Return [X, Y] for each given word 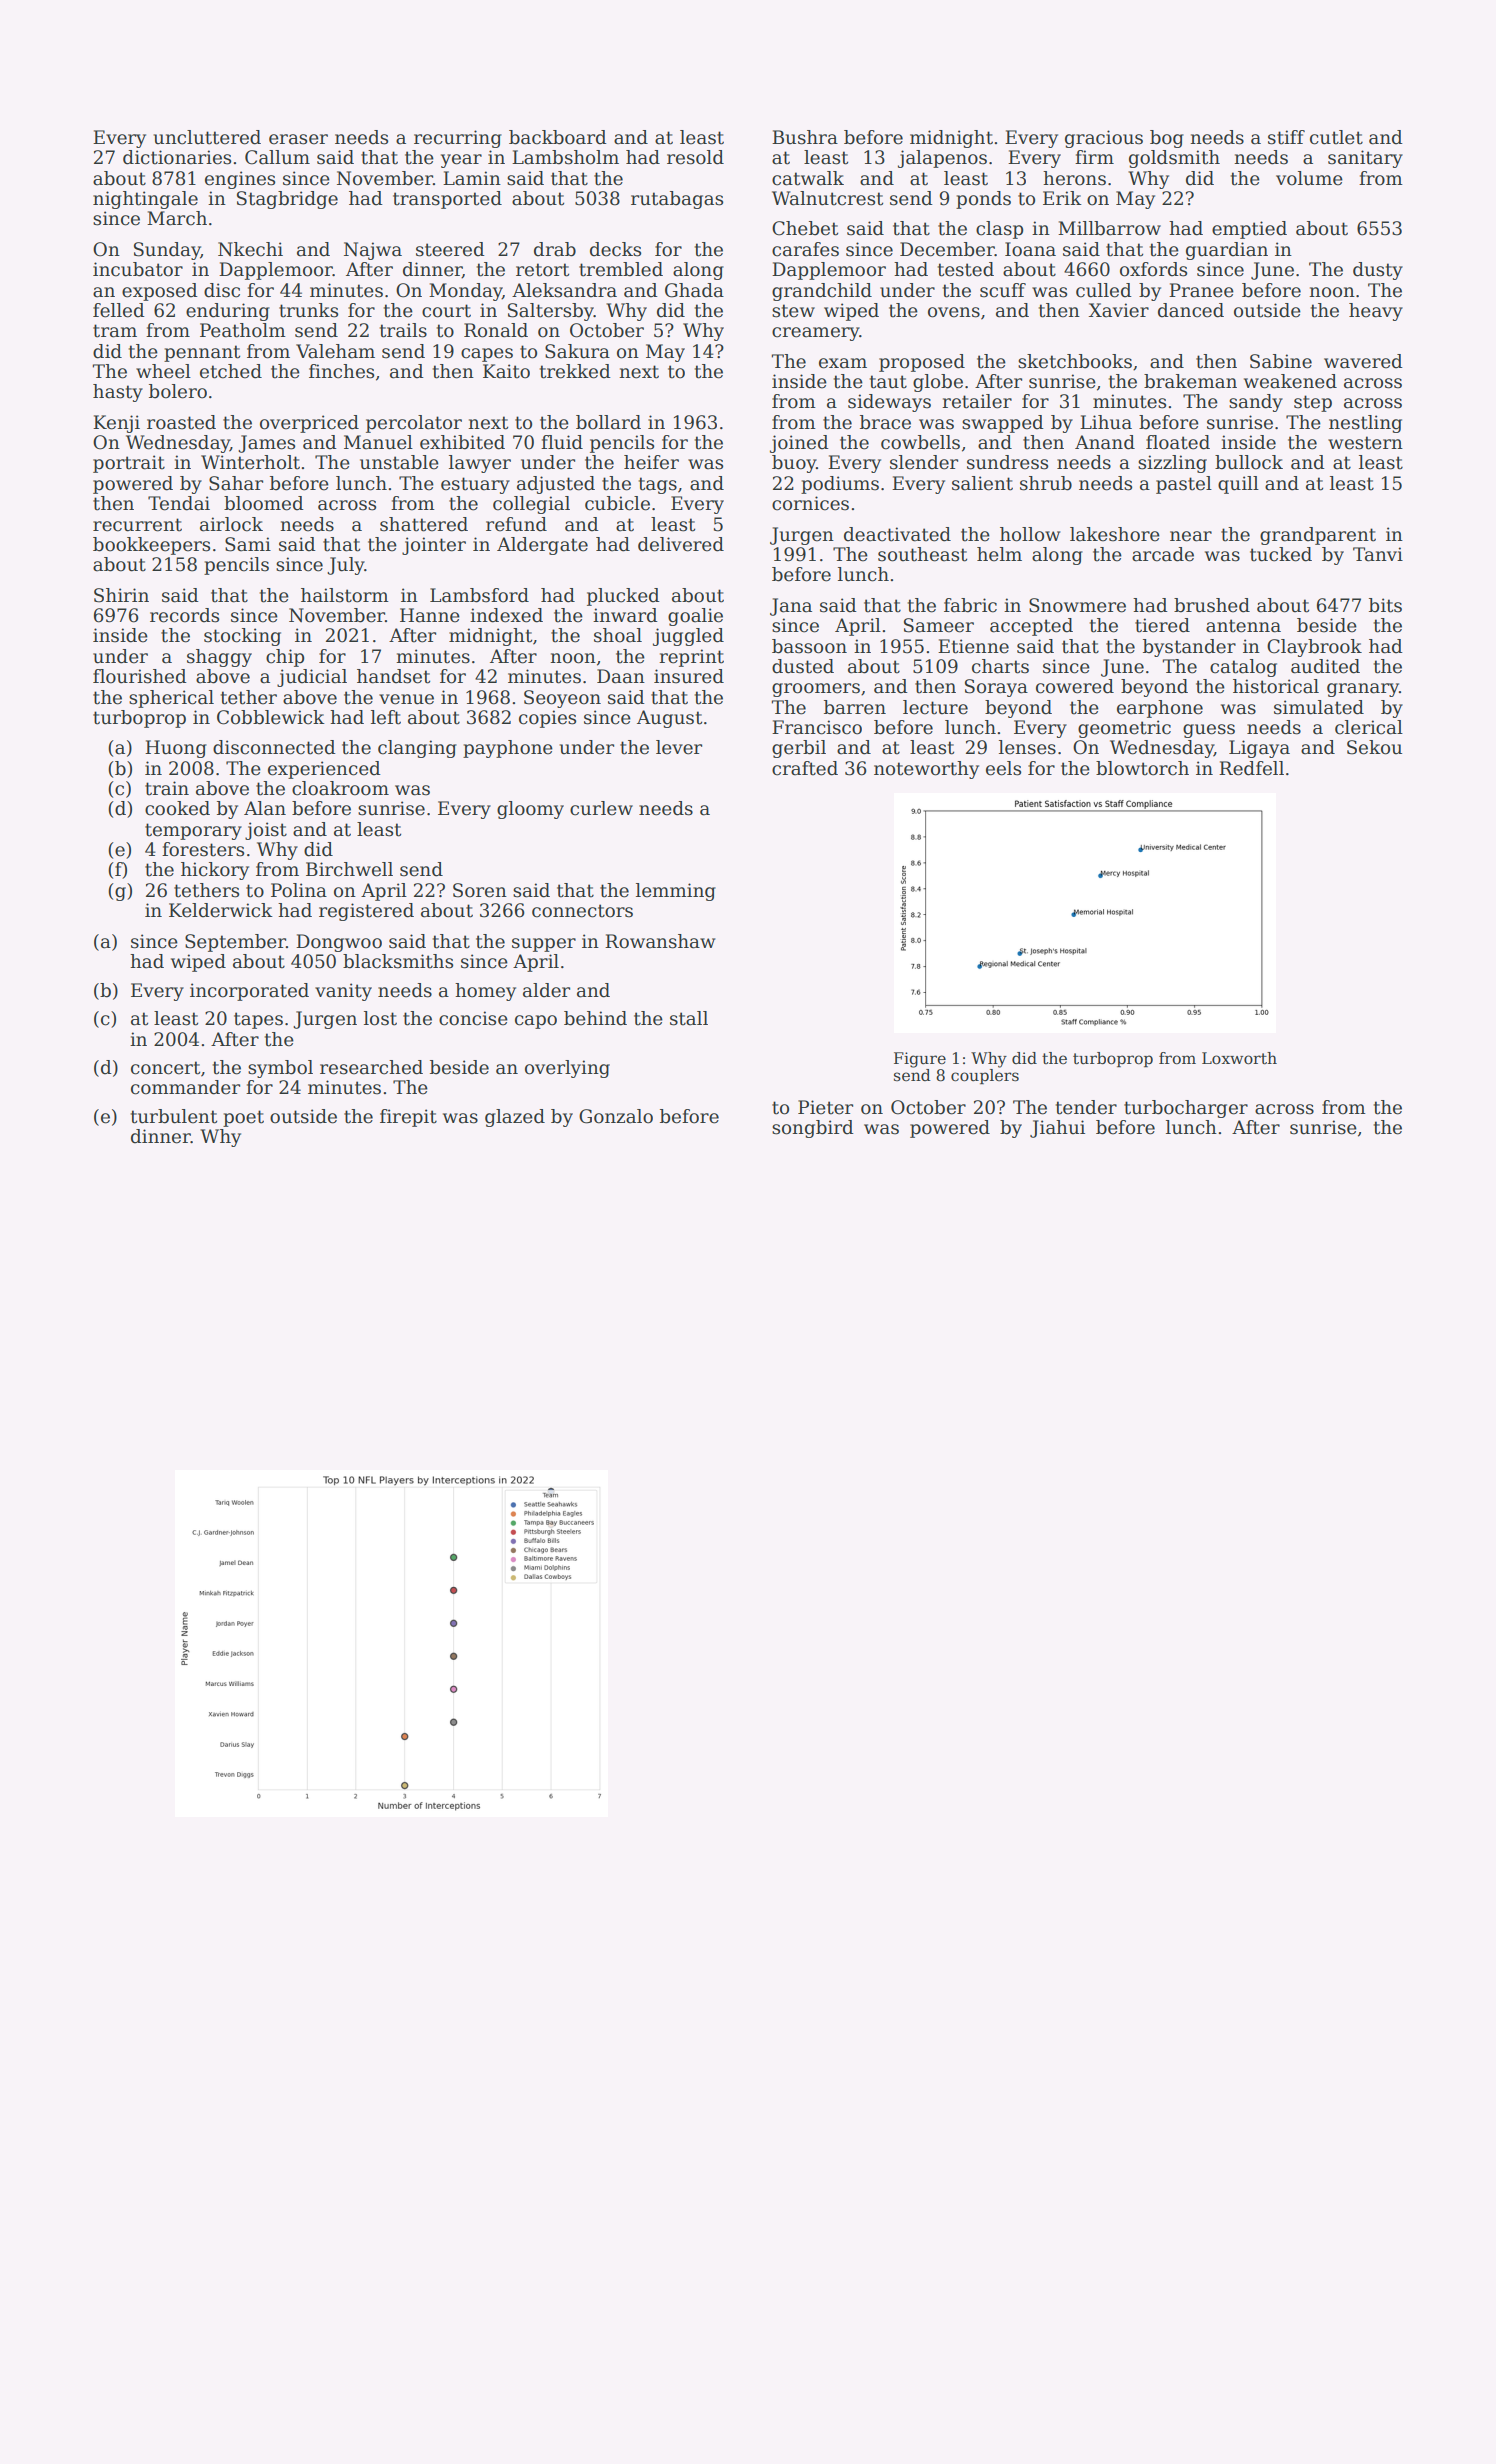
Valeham [335, 351]
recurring [458, 139]
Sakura [577, 351]
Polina [299, 890]
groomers [816, 690]
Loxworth [1239, 1058]
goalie [695, 617]
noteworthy [926, 770]
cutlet [1336, 137]
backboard [558, 137]
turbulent [174, 1116]
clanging [417, 749]
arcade [1163, 554]
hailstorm [345, 595]
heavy [1376, 312]
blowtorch [1142, 768]
